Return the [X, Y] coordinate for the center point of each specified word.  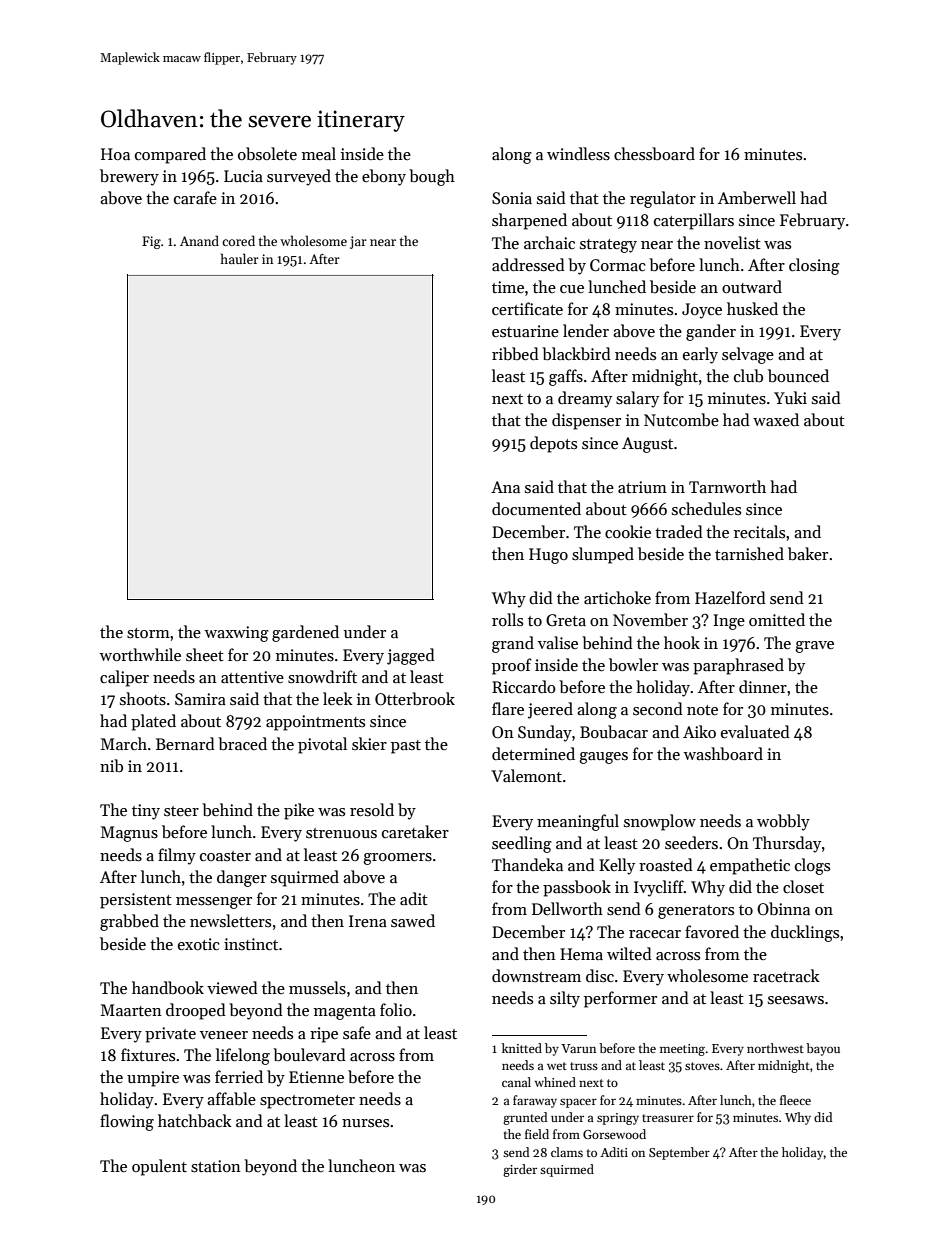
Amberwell [757, 197]
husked [752, 308]
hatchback [195, 1120]
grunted [525, 1118]
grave [814, 647]
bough [432, 177]
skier [369, 743]
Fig [151, 242]
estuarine [525, 331]
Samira [200, 699]
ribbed [515, 353]
